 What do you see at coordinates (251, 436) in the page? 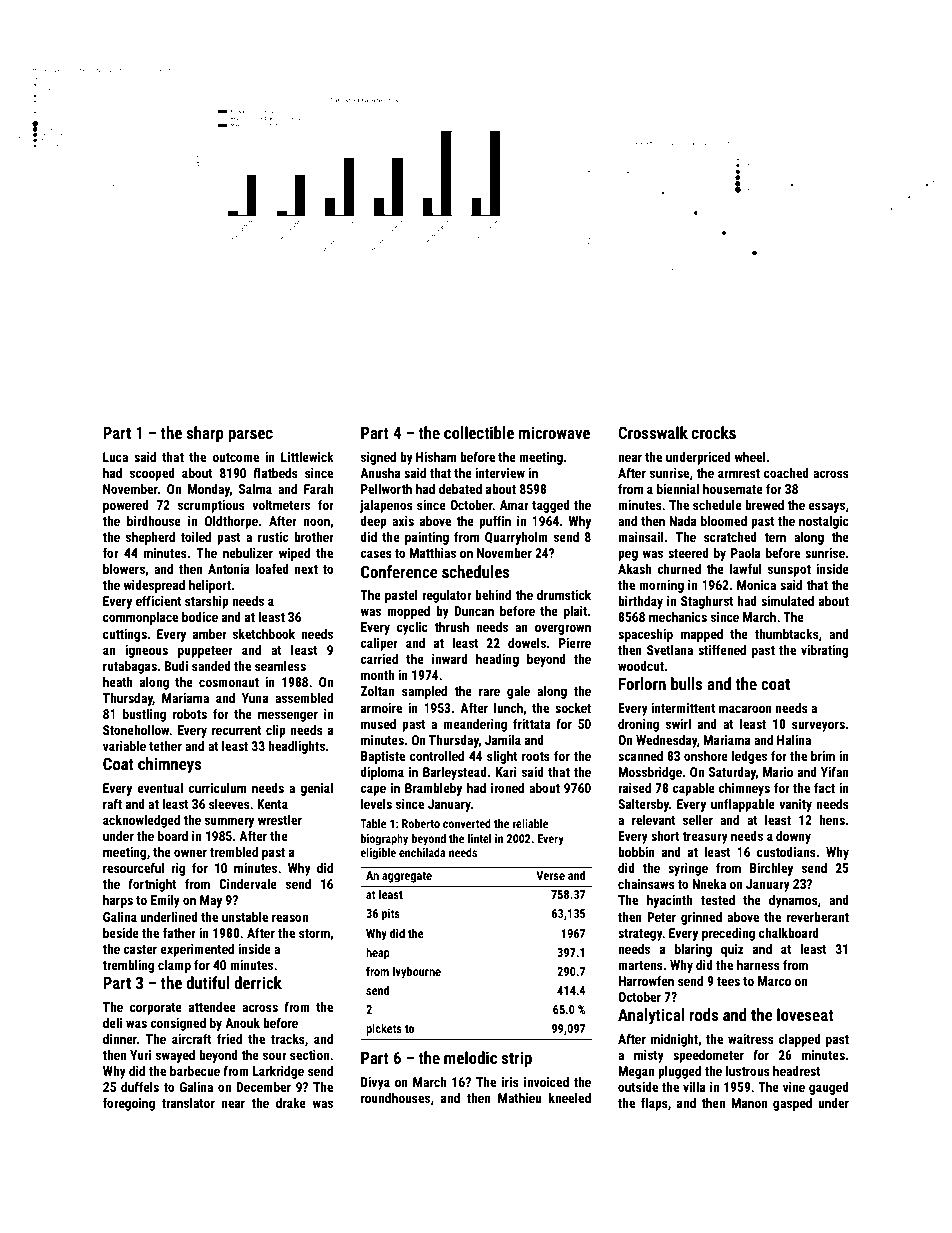
I see `parsec` at bounding box center [251, 436].
